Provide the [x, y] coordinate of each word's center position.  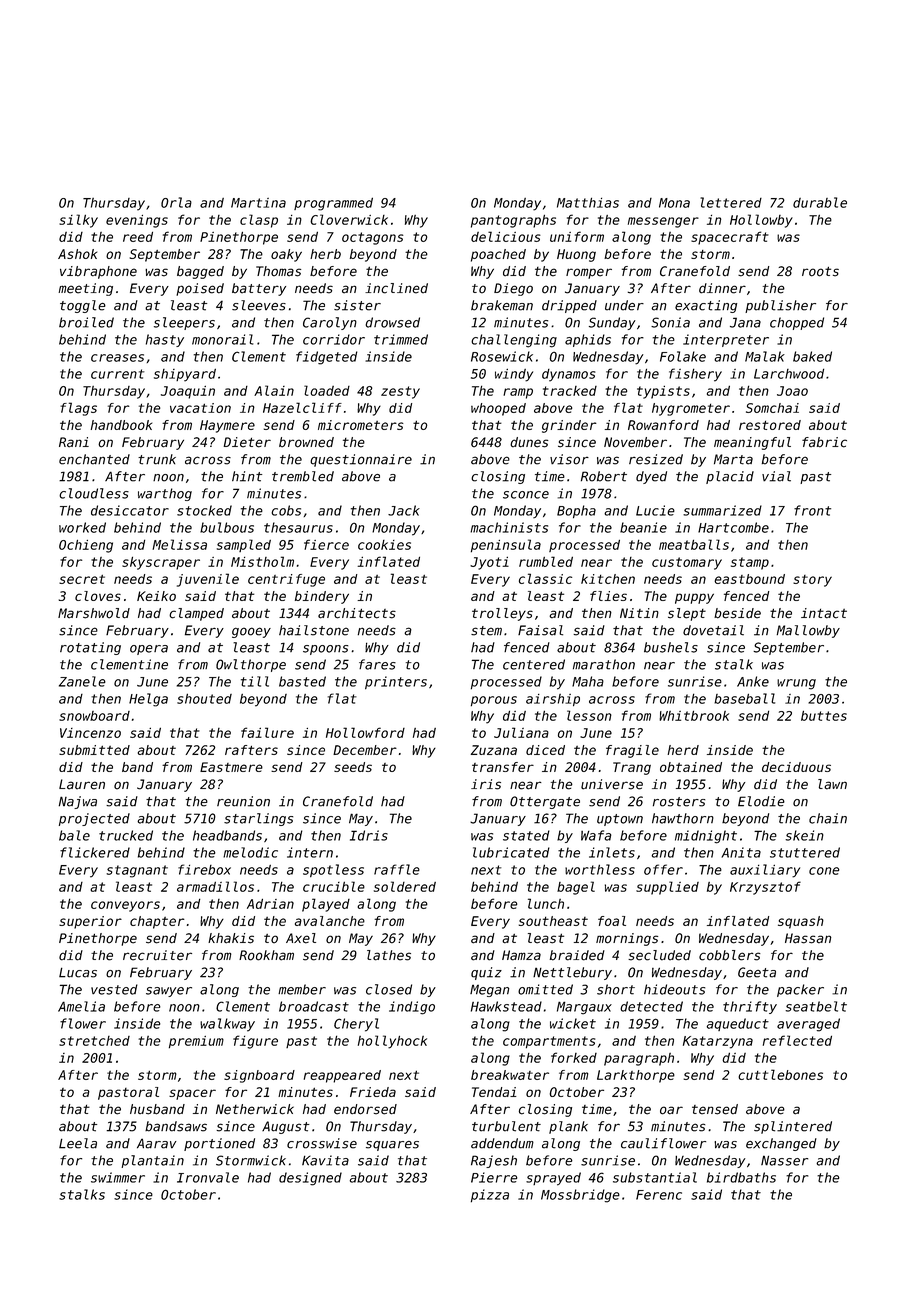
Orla [176, 202]
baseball [744, 698]
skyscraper [161, 563]
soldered [405, 886]
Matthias [588, 203]
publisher [780, 306]
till [255, 681]
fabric [824, 442]
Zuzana [494, 750]
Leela [78, 1143]
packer [800, 990]
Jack [404, 510]
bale [74, 835]
